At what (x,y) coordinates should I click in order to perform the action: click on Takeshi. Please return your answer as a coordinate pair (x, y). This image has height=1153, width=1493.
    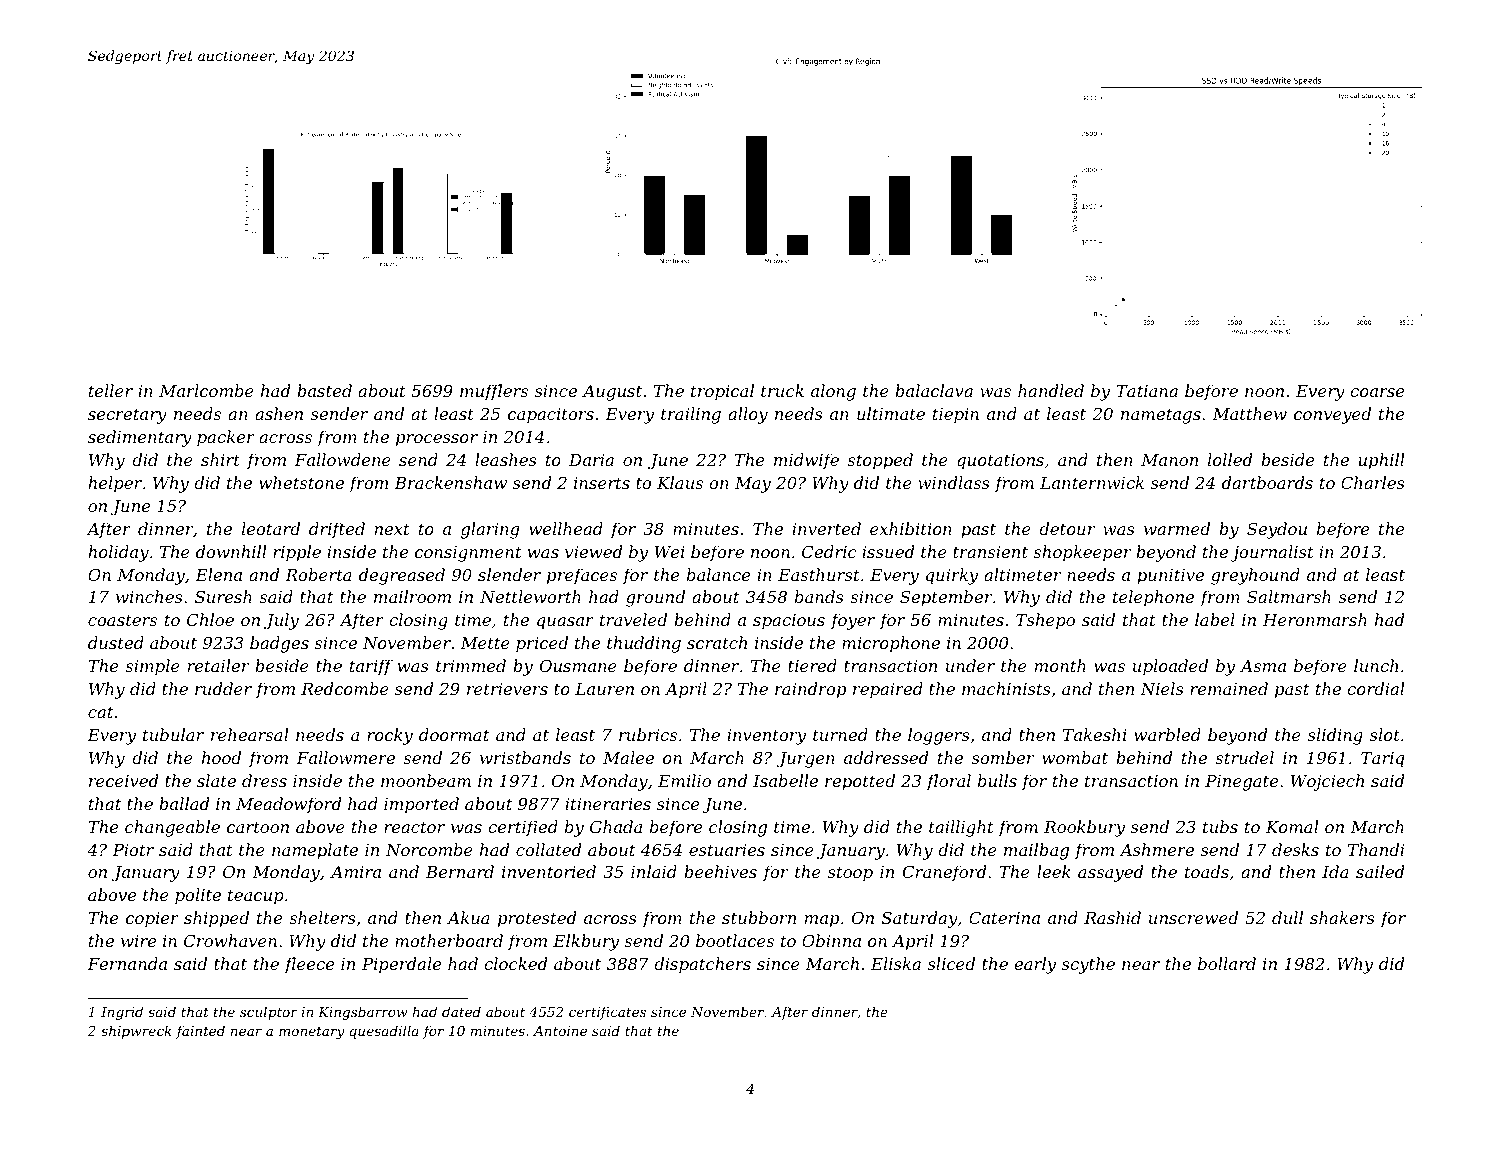
    Looking at the image, I should click on (1095, 734).
